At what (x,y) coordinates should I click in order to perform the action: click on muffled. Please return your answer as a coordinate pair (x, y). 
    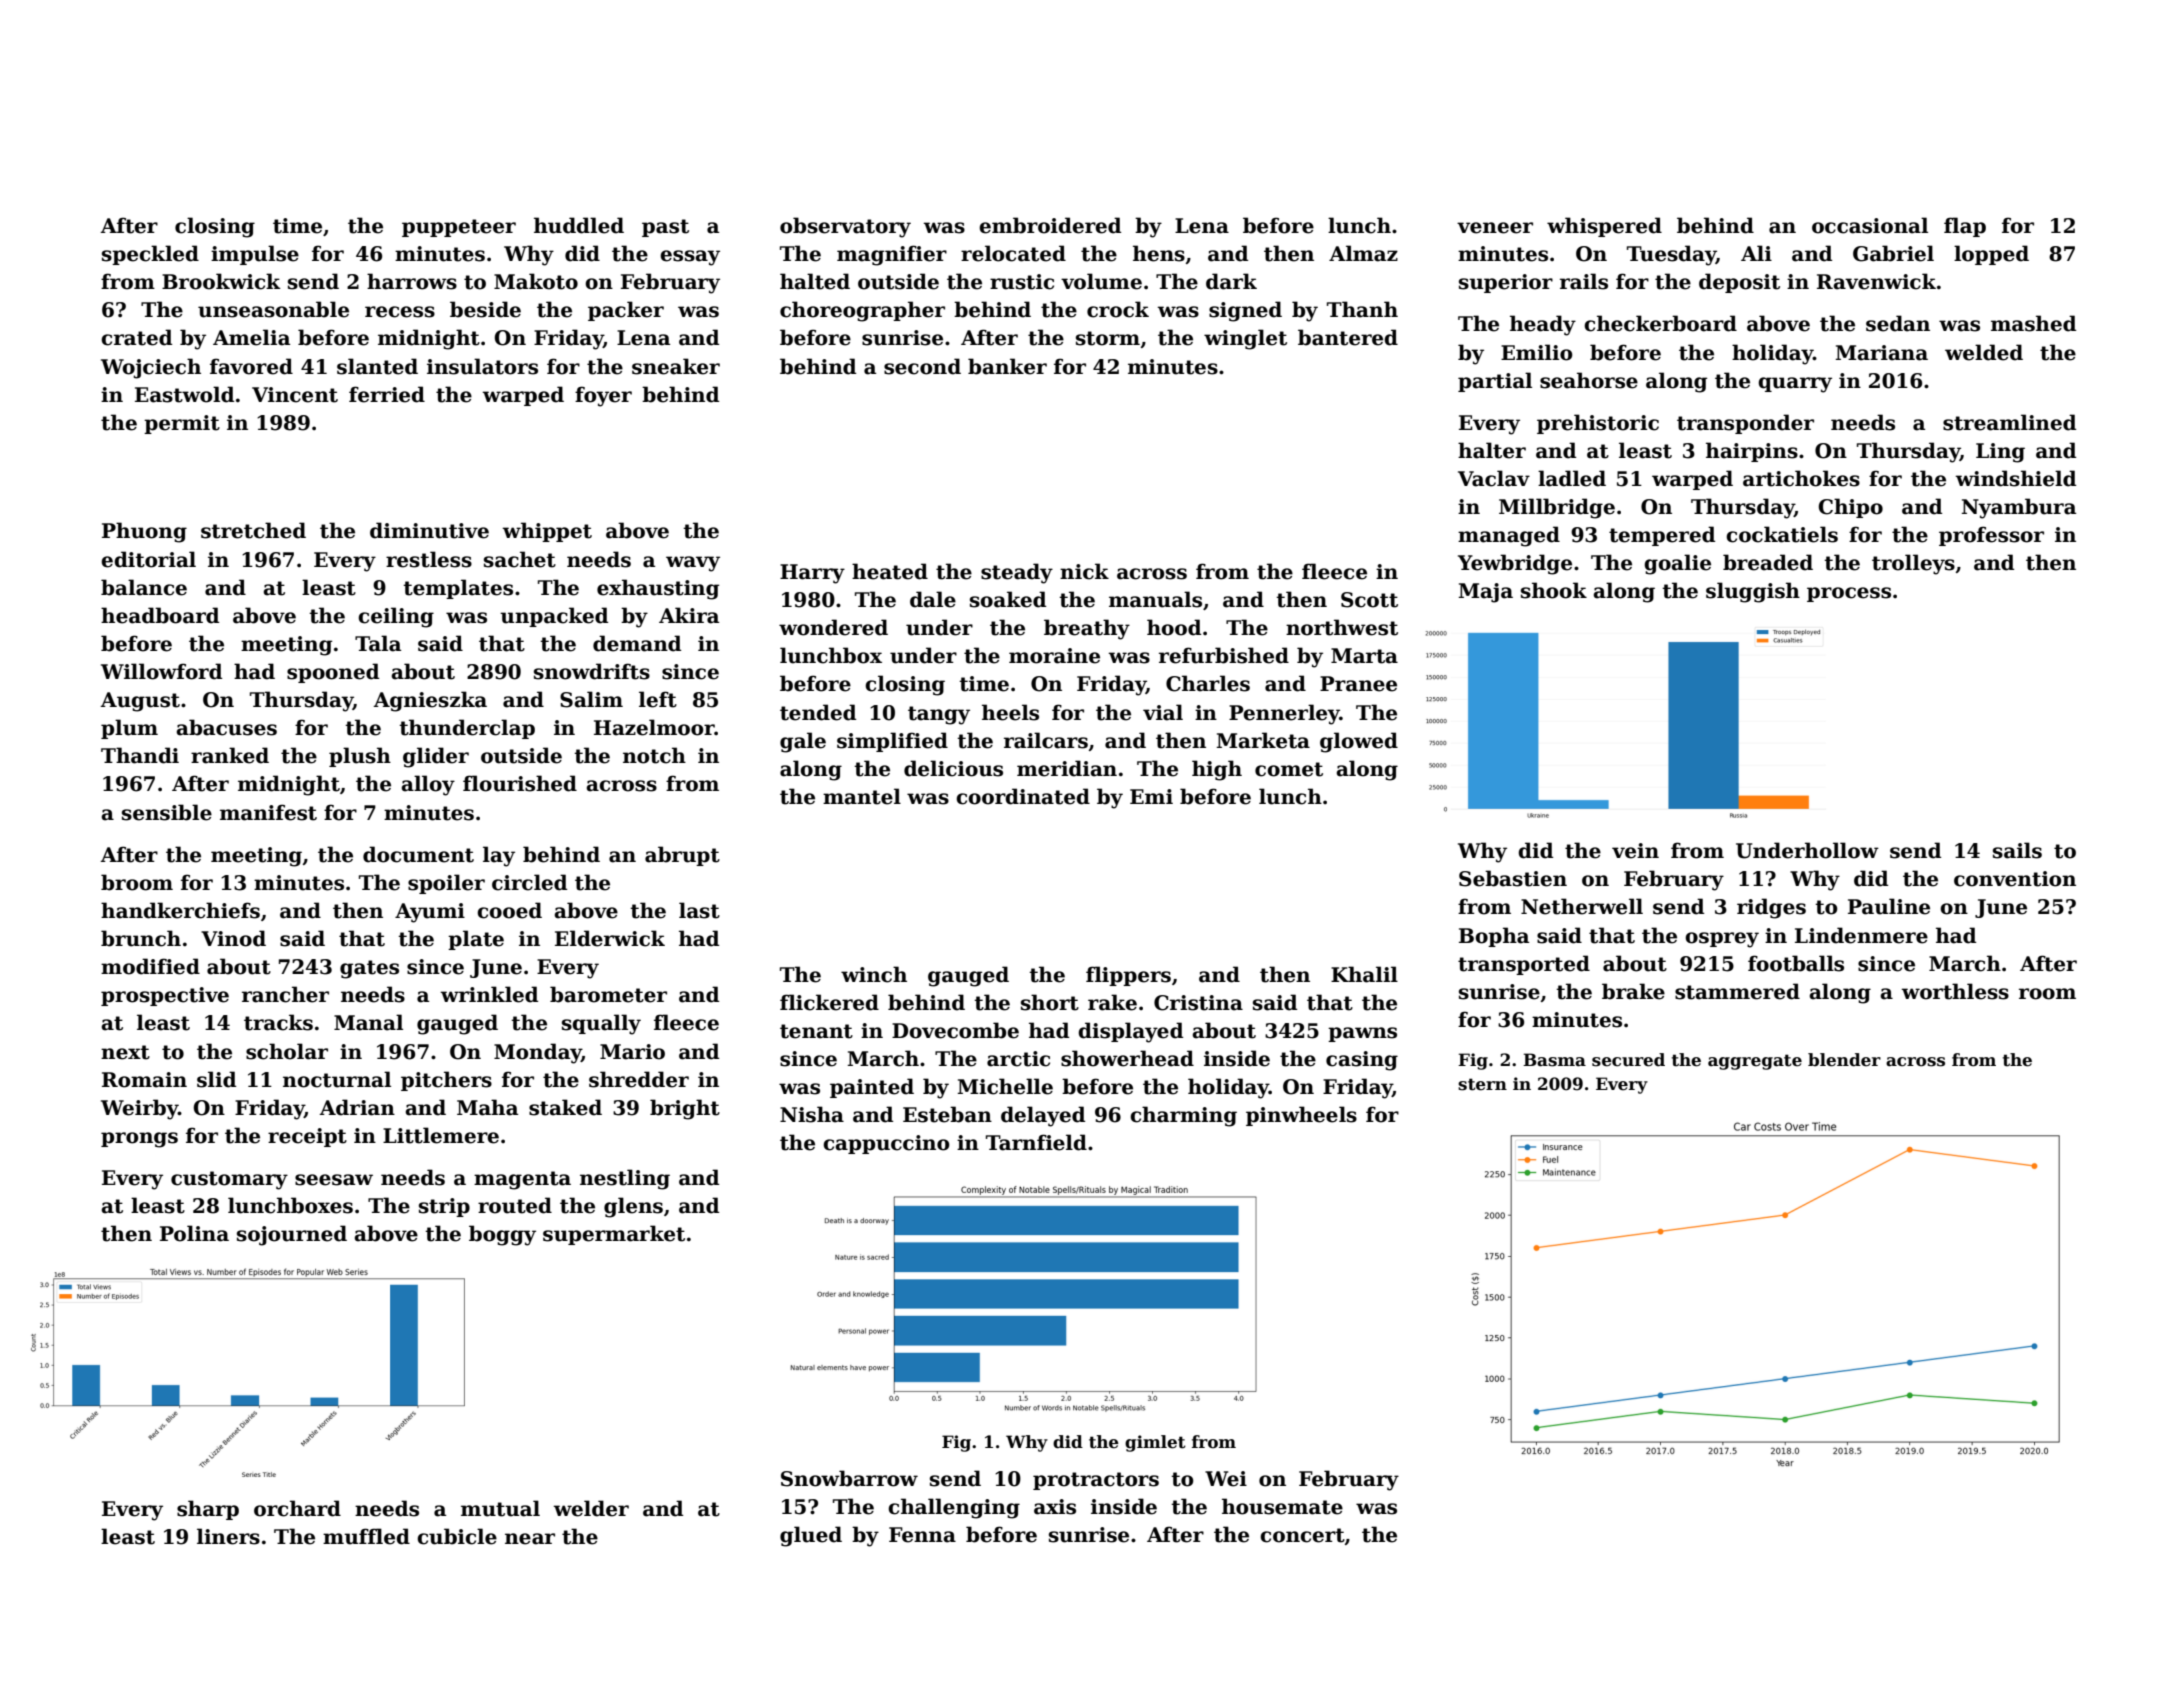
    Looking at the image, I should click on (366, 1536).
